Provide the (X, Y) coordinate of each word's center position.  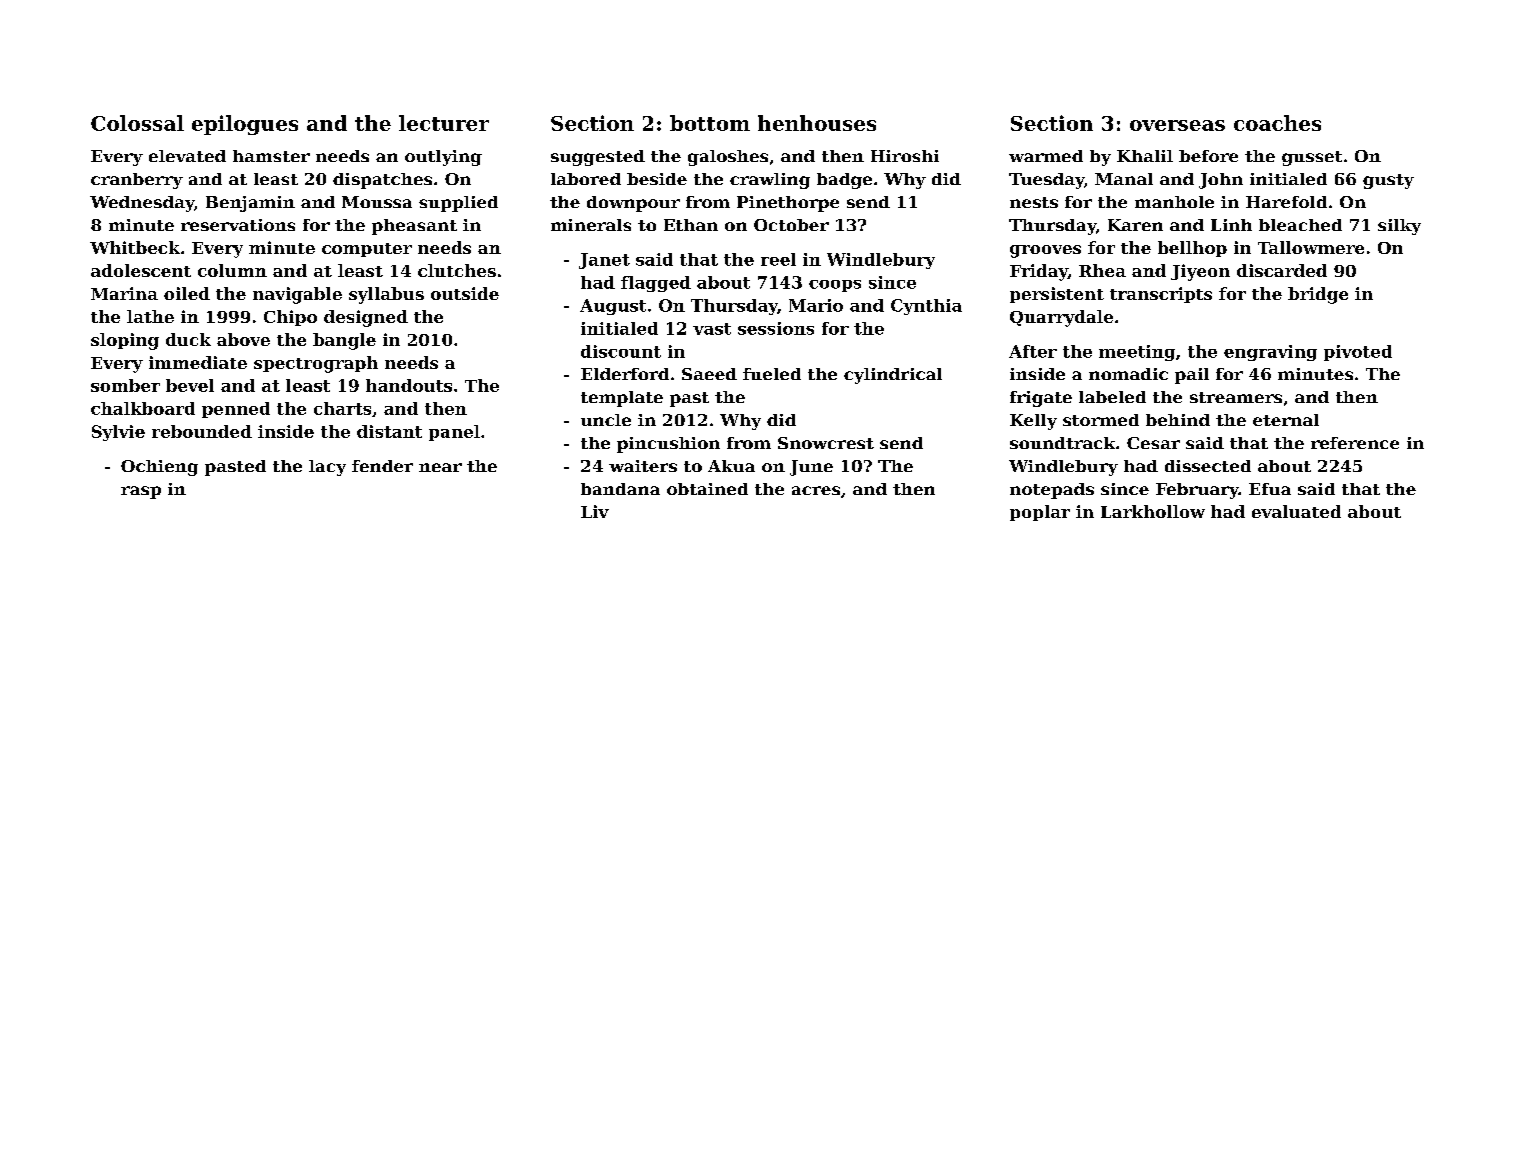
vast (712, 329)
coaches (1277, 123)
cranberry (137, 181)
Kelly (1033, 422)
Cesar (1153, 443)
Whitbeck (135, 247)
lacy (327, 468)
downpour (633, 204)
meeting (1137, 353)
